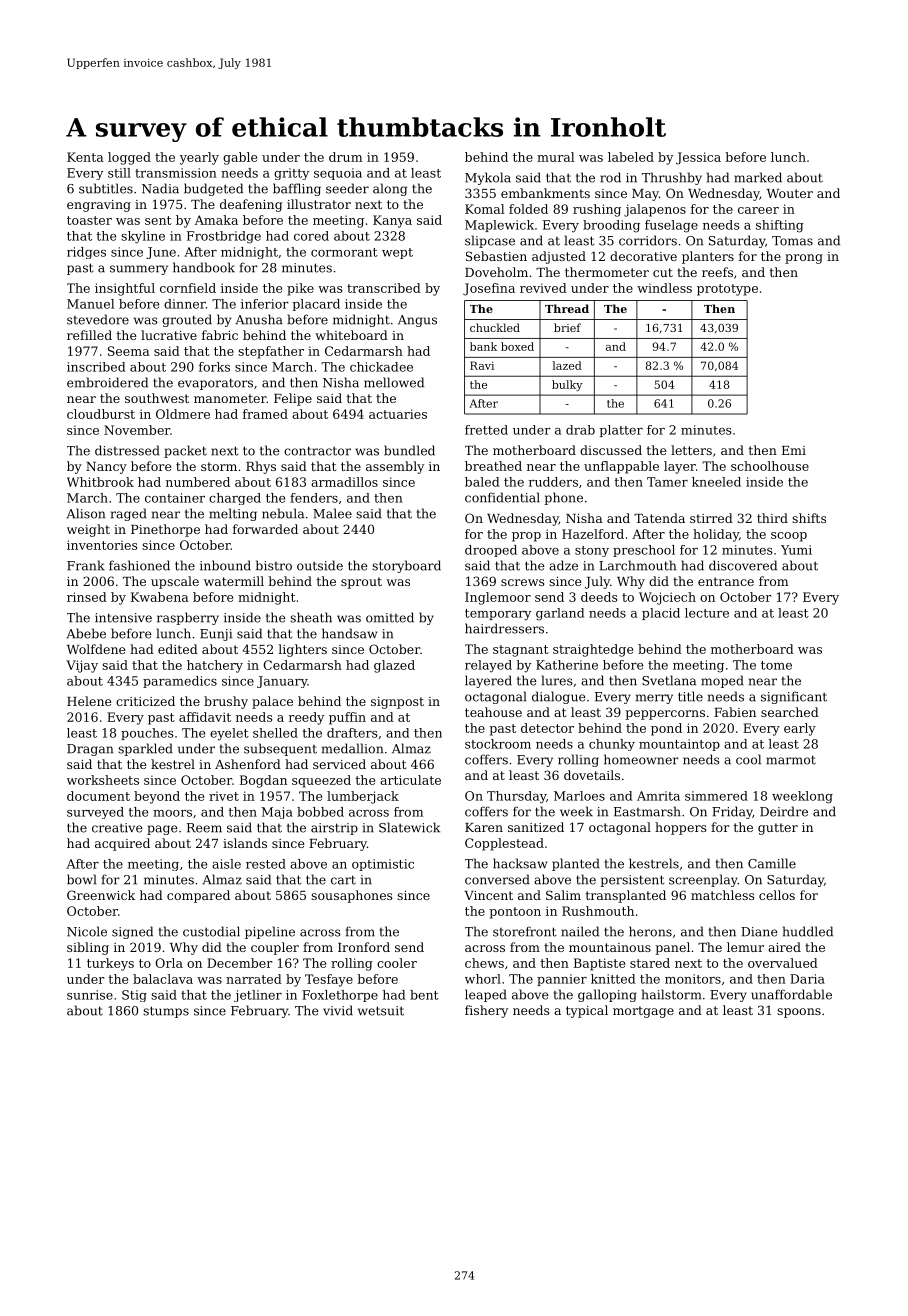 The image size is (908, 1316). I want to click on sent, so click(158, 220).
